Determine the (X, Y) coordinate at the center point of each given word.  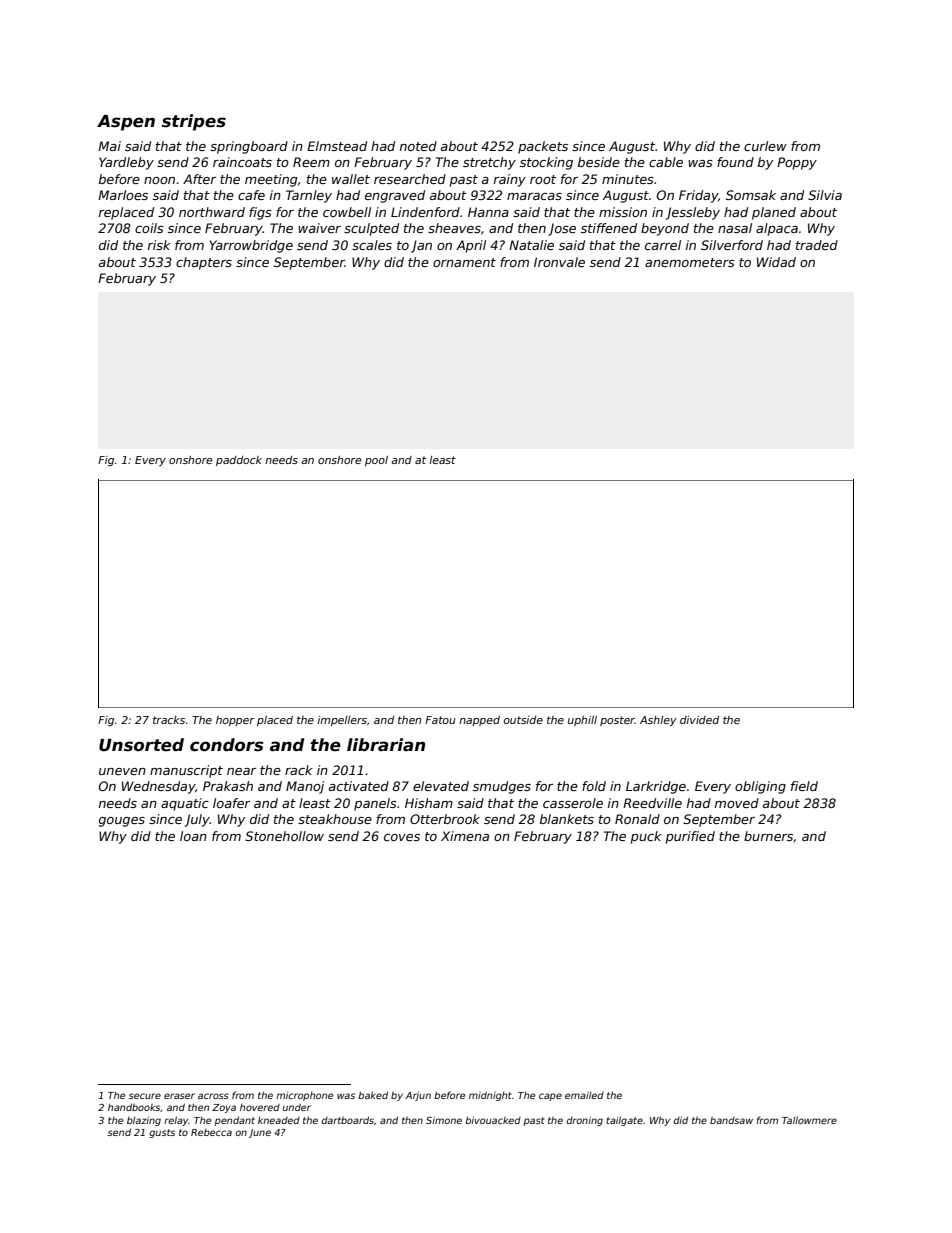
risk (159, 245)
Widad (776, 262)
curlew (765, 146)
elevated (441, 786)
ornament (464, 262)
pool (376, 461)
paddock (239, 461)
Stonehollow (284, 836)
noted (418, 146)
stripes (194, 122)
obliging (760, 787)
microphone (304, 1096)
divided (699, 720)
